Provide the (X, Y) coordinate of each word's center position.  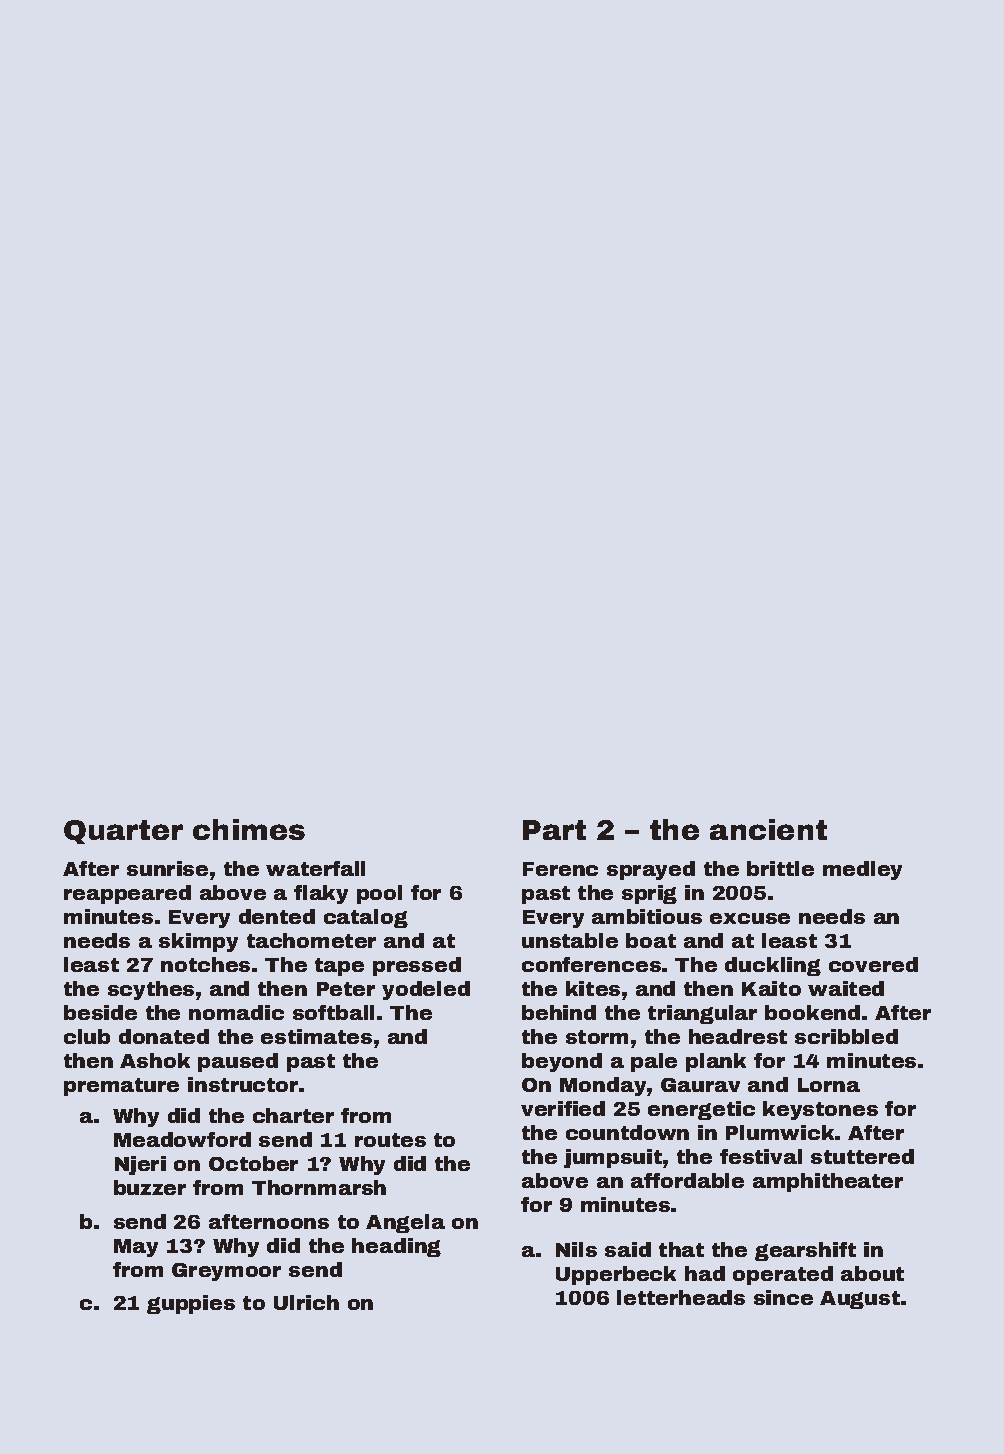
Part (554, 830)
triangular (702, 1014)
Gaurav (700, 1085)
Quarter (123, 832)
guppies (191, 1304)
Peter (346, 989)
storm (597, 1037)
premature (121, 1087)
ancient (768, 829)
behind (559, 1012)
